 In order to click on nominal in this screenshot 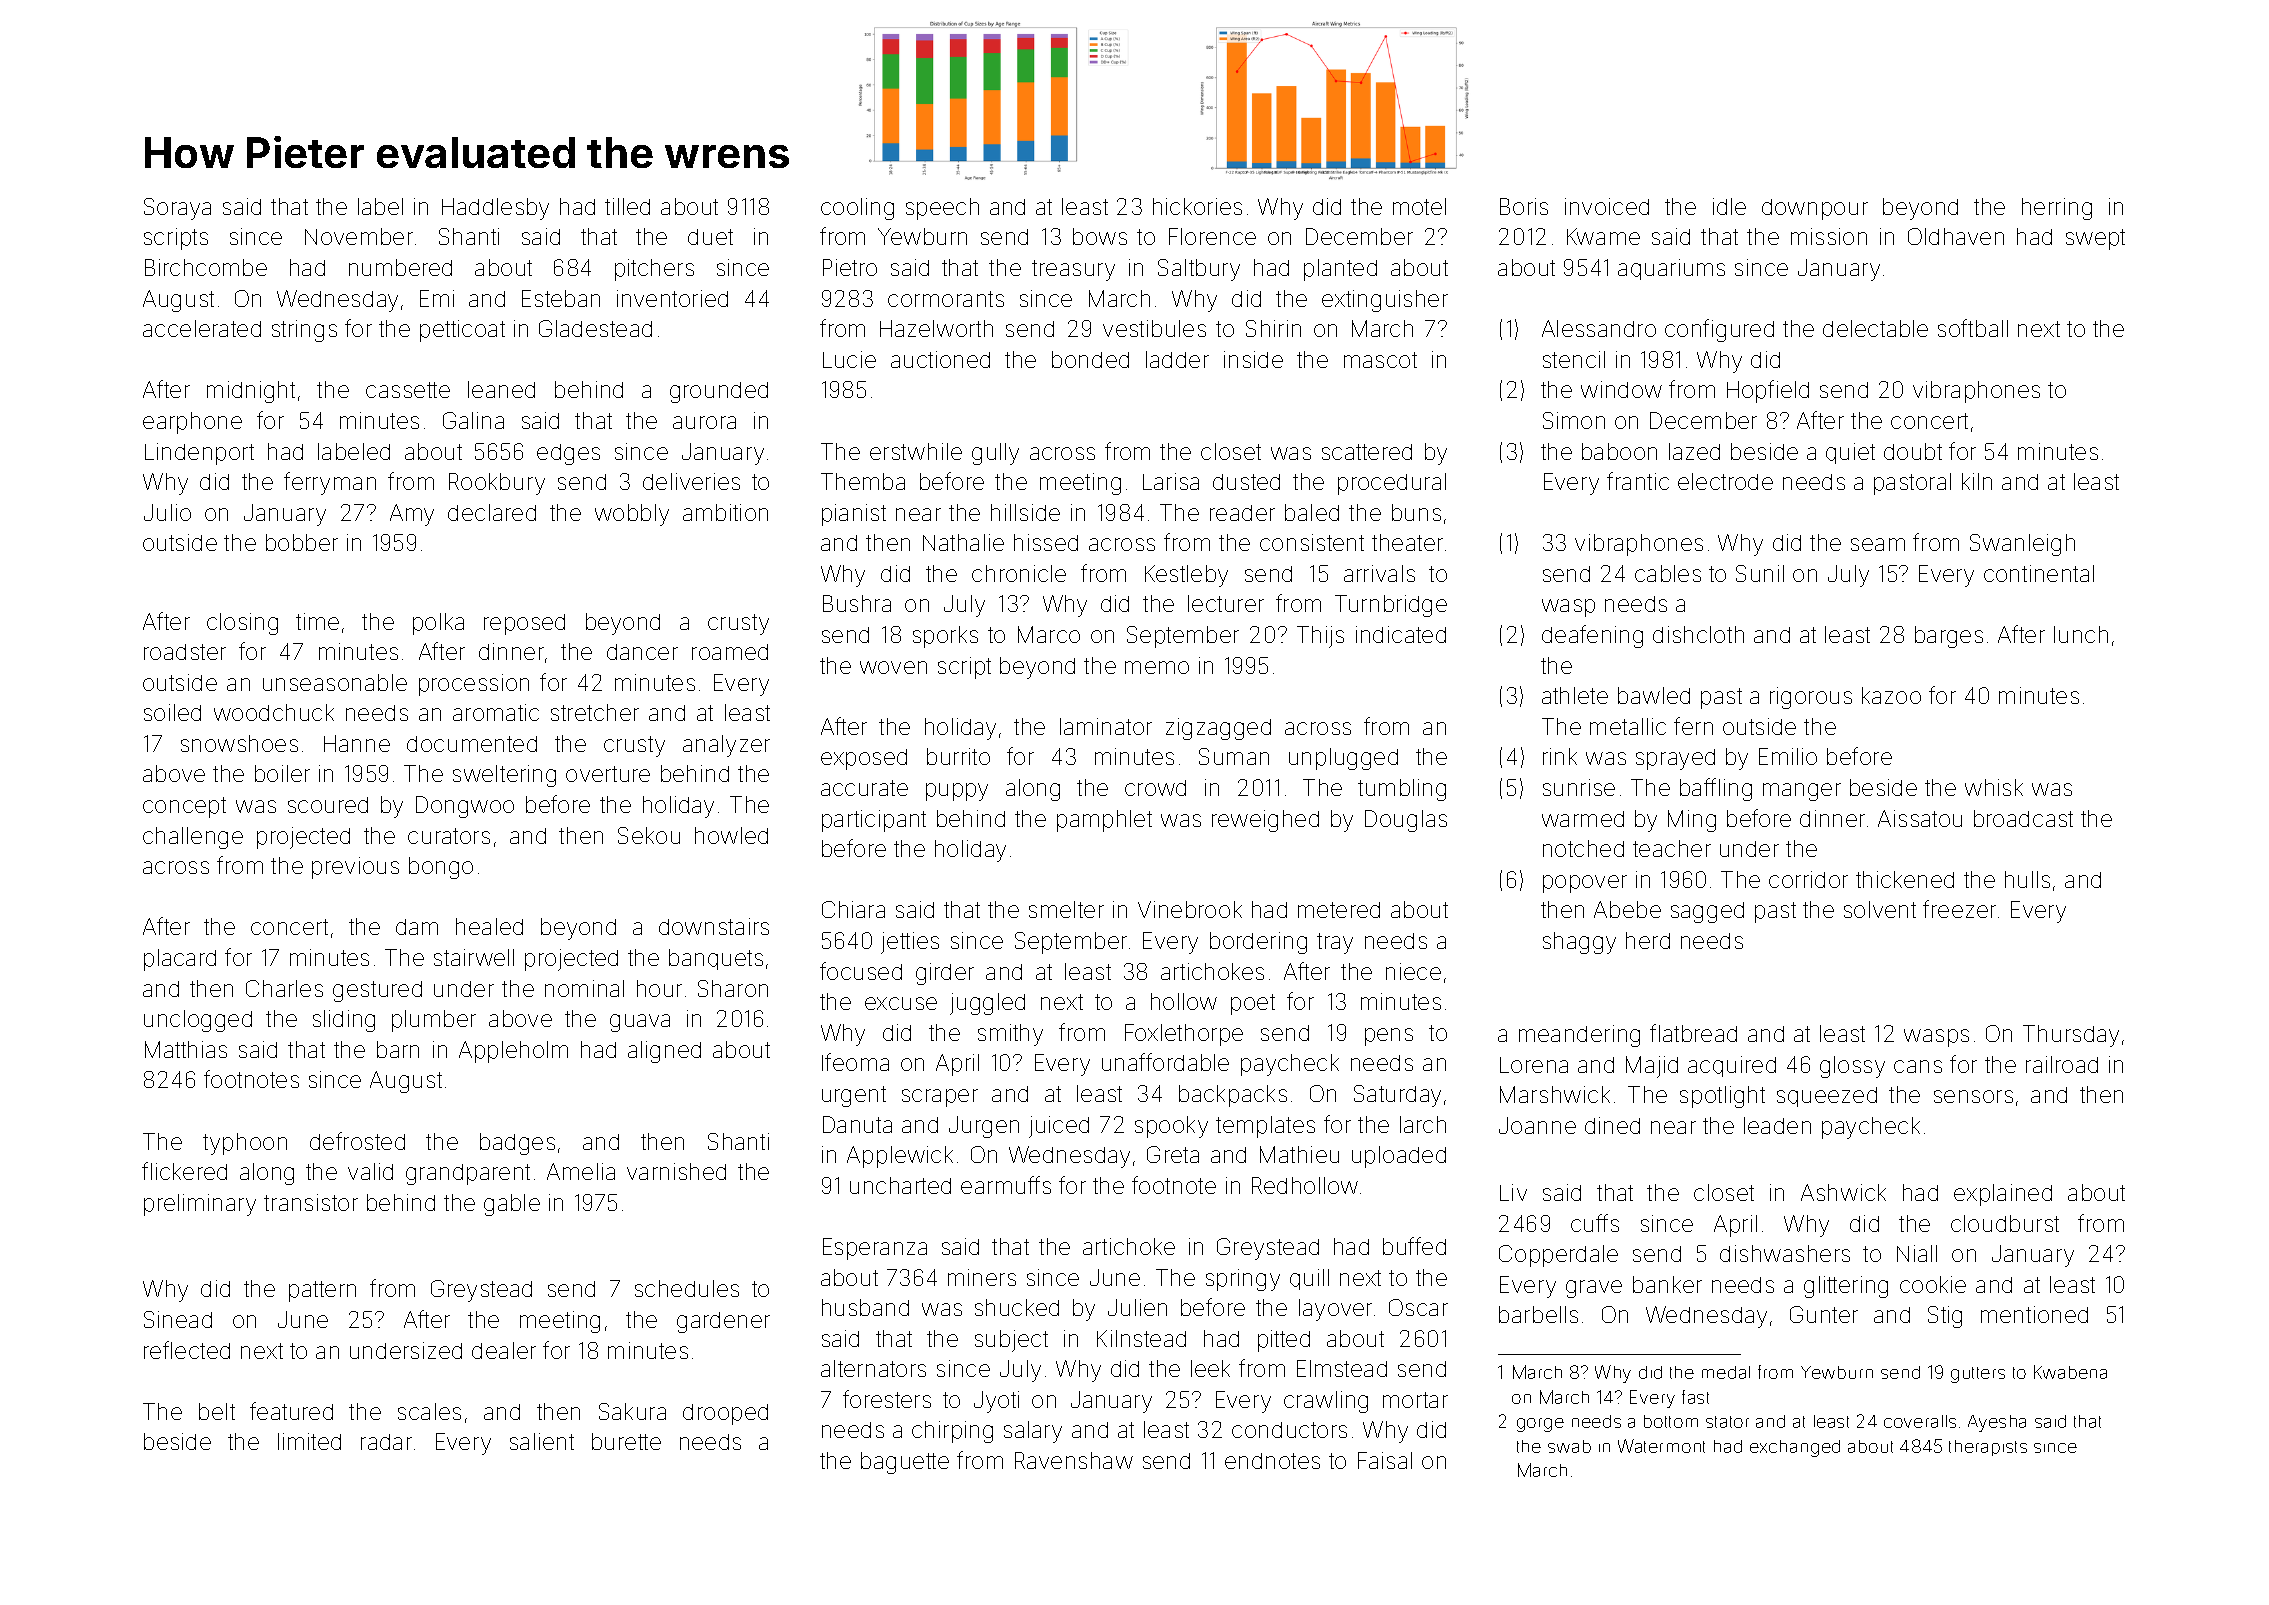, I will do `click(584, 988)`.
